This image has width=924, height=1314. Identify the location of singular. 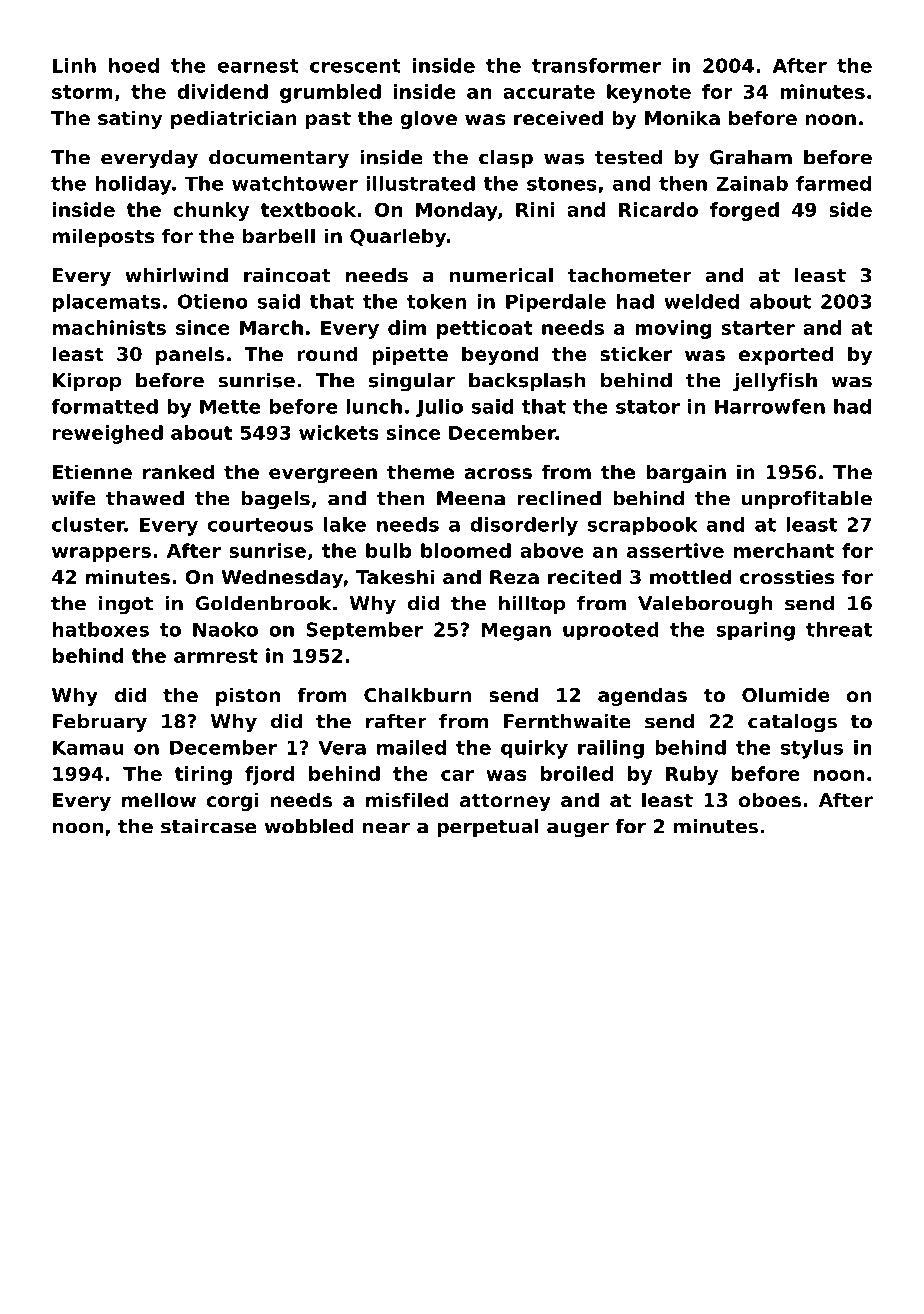
(412, 382).
